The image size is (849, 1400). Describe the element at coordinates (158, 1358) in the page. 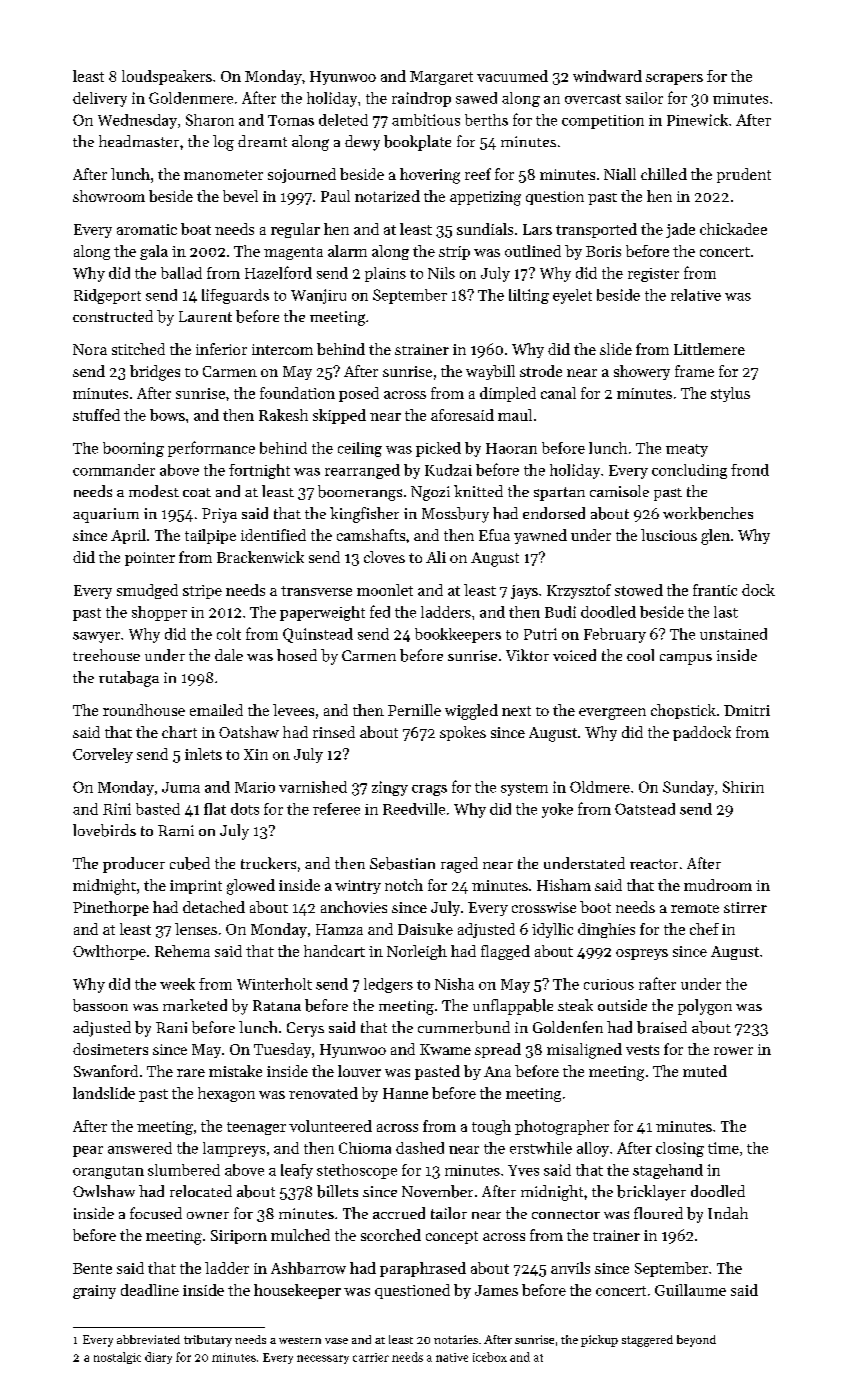

I see `diary` at that location.
